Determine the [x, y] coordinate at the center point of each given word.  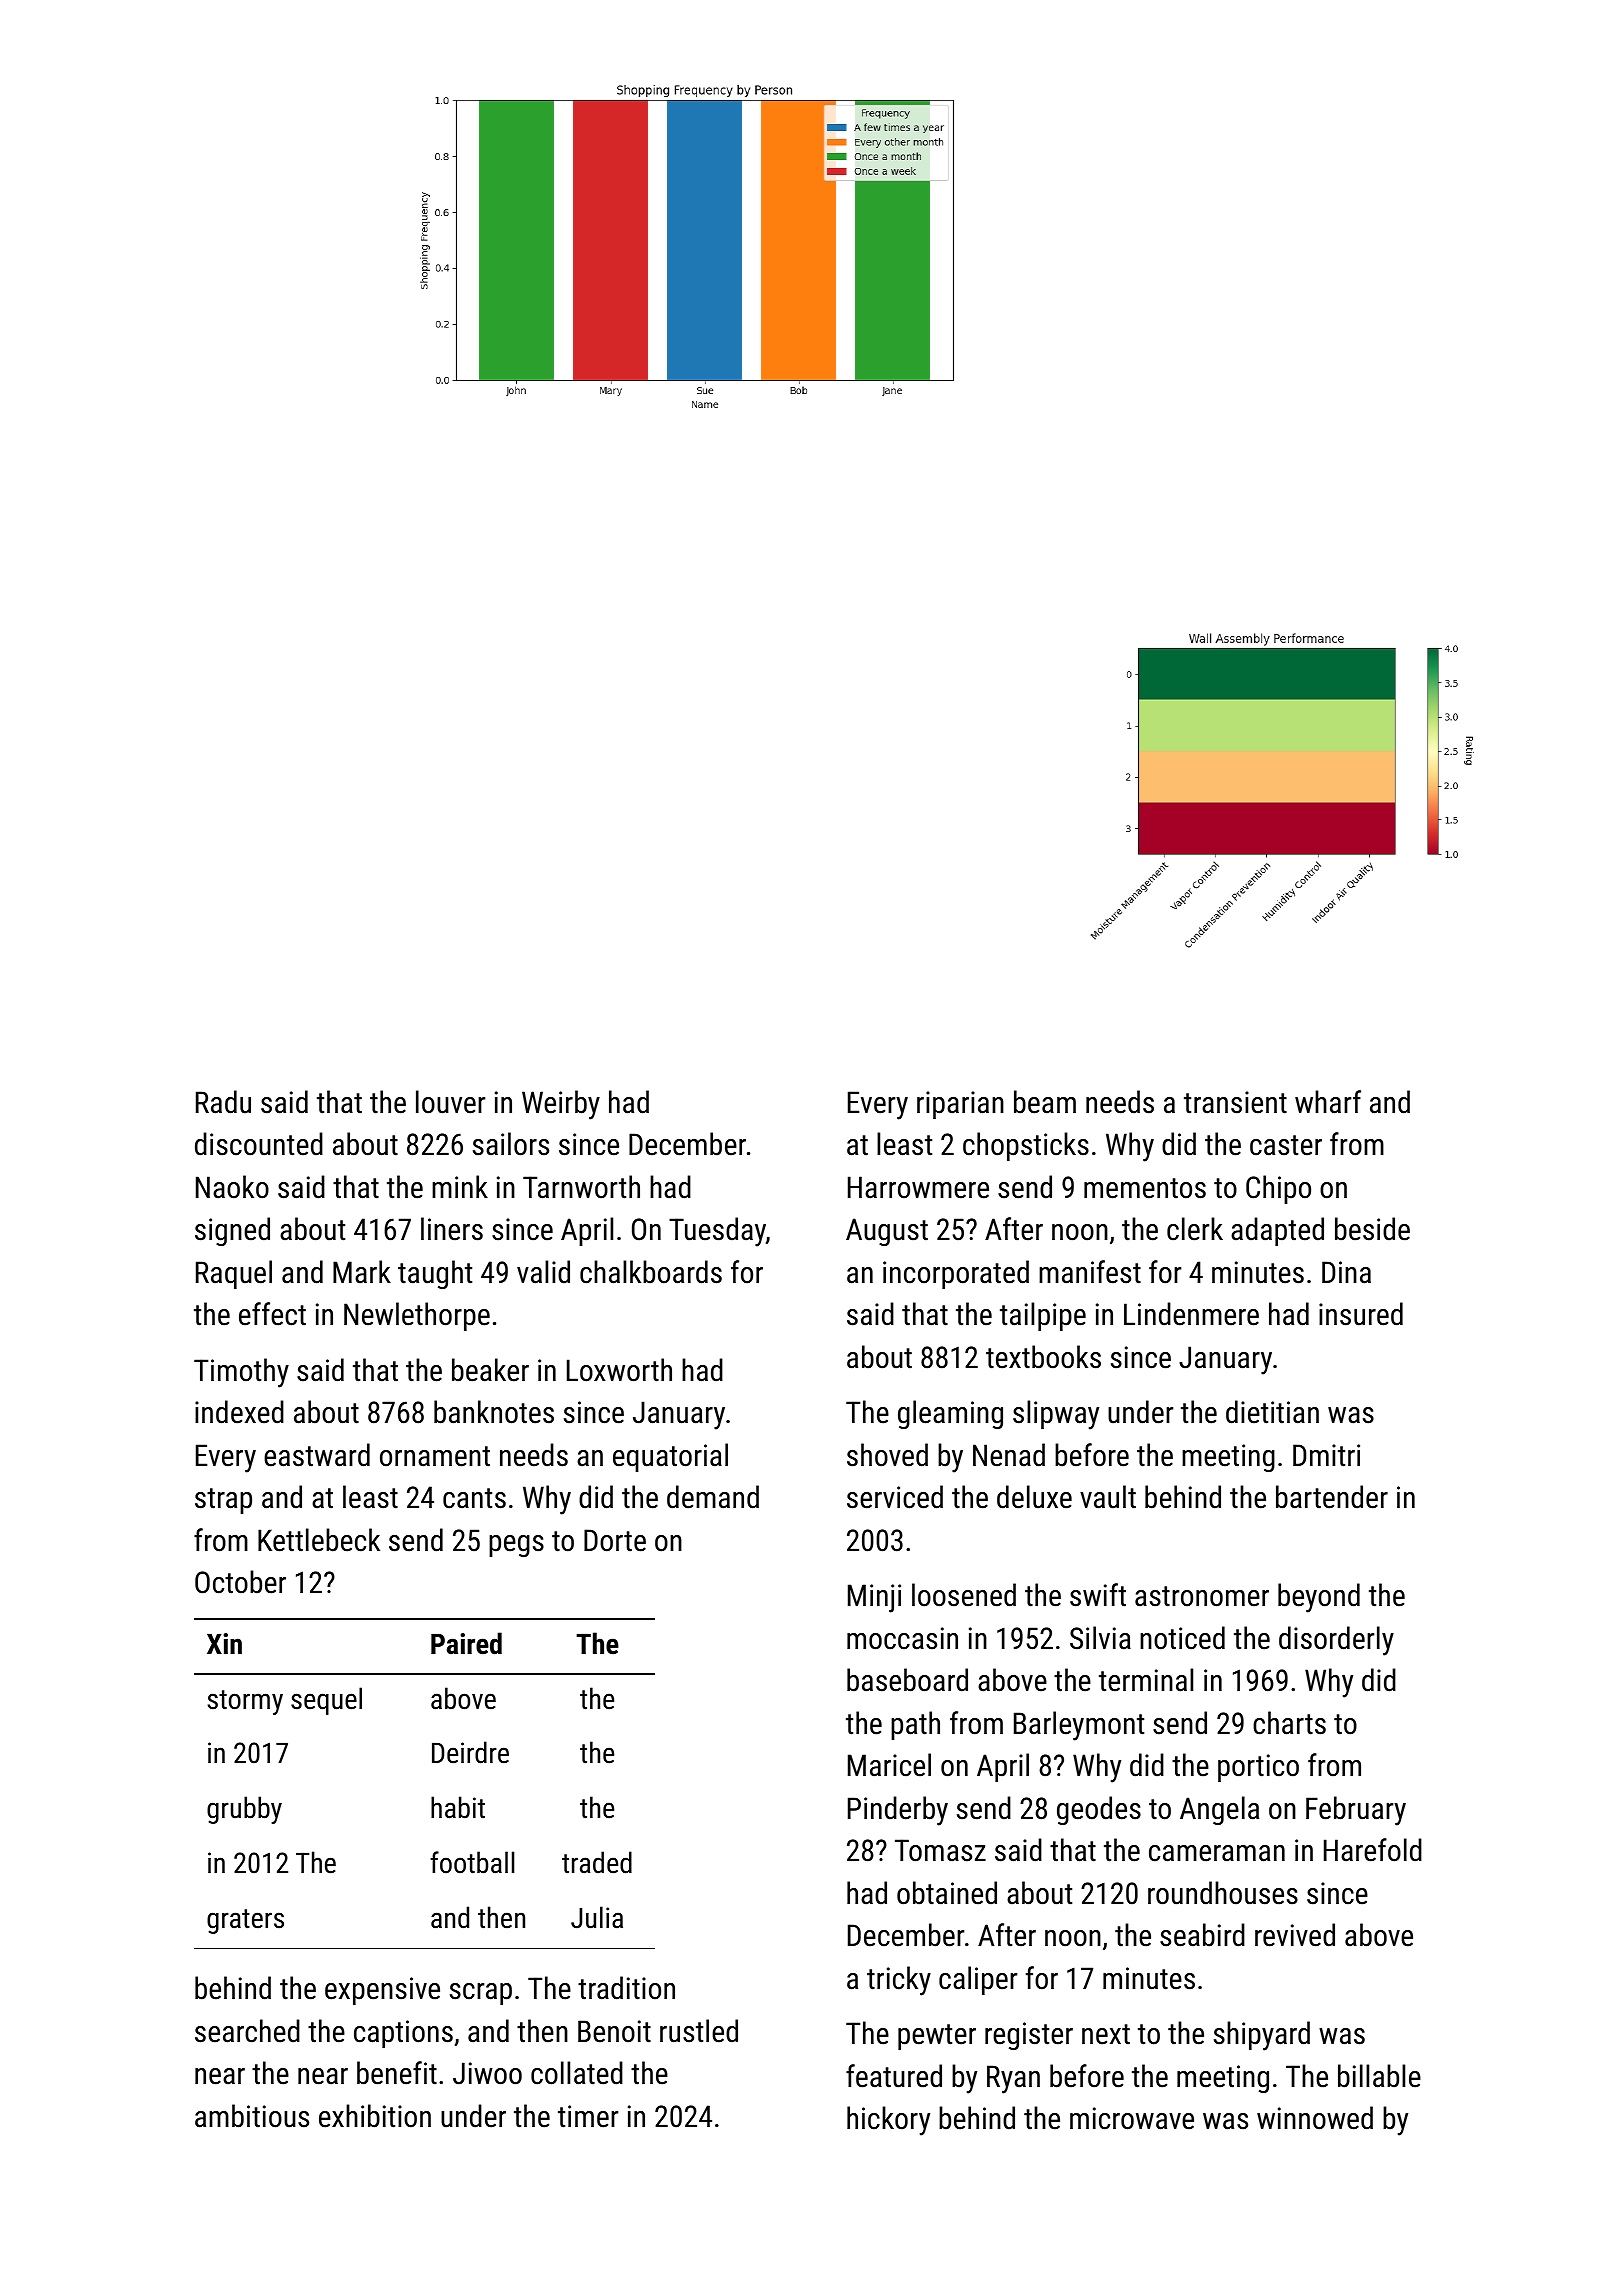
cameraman [1217, 1853]
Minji [874, 1598]
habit [458, 1807]
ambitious [252, 2116]
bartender [1332, 1497]
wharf [1328, 1102]
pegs [516, 1546]
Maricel [889, 1765]
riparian [960, 1105]
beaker [490, 1370]
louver [450, 1102]
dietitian [1272, 1412]
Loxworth [619, 1370]
